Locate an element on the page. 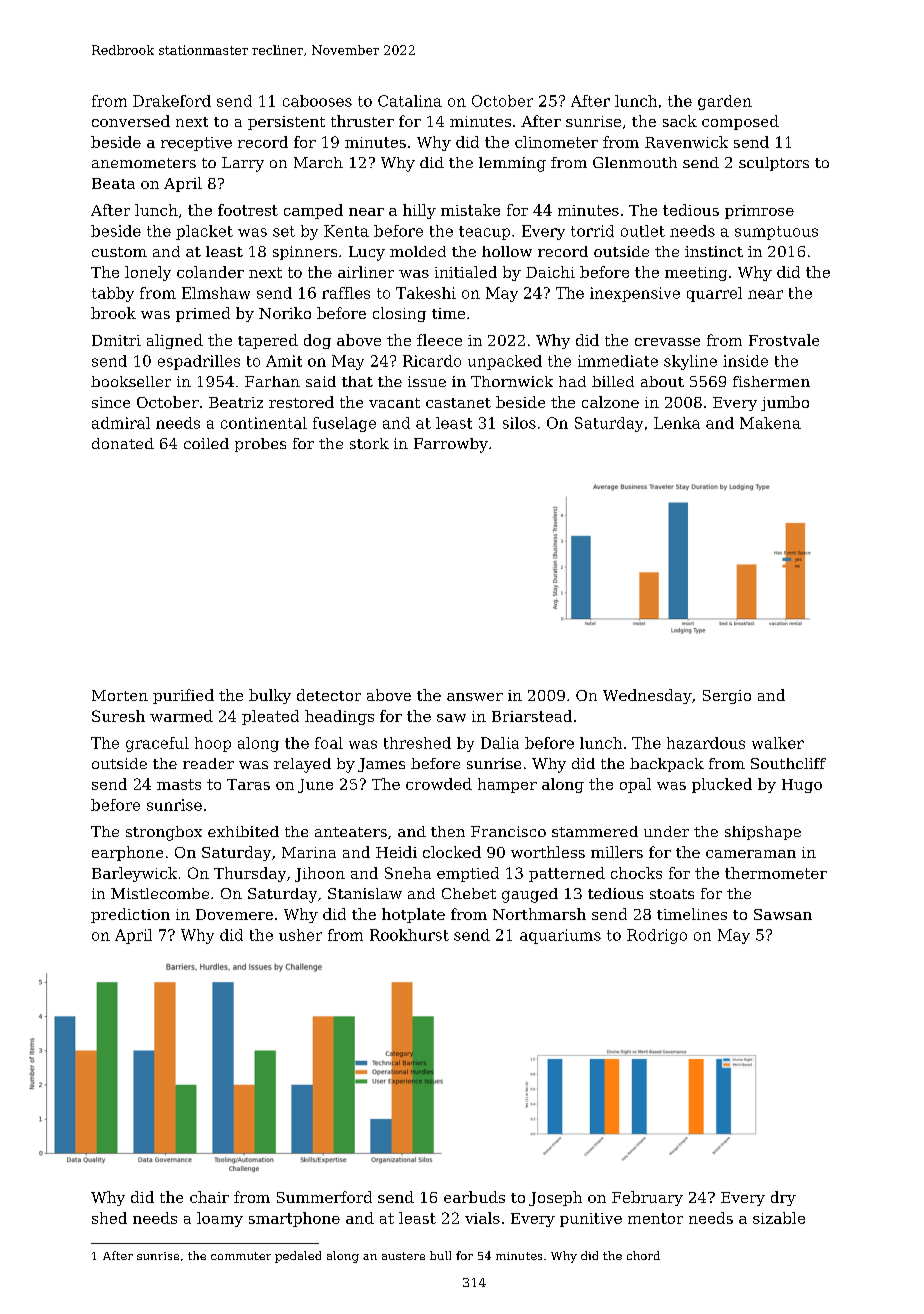 The width and height of the document is (924, 1314). sculptors is located at coordinates (774, 164).
